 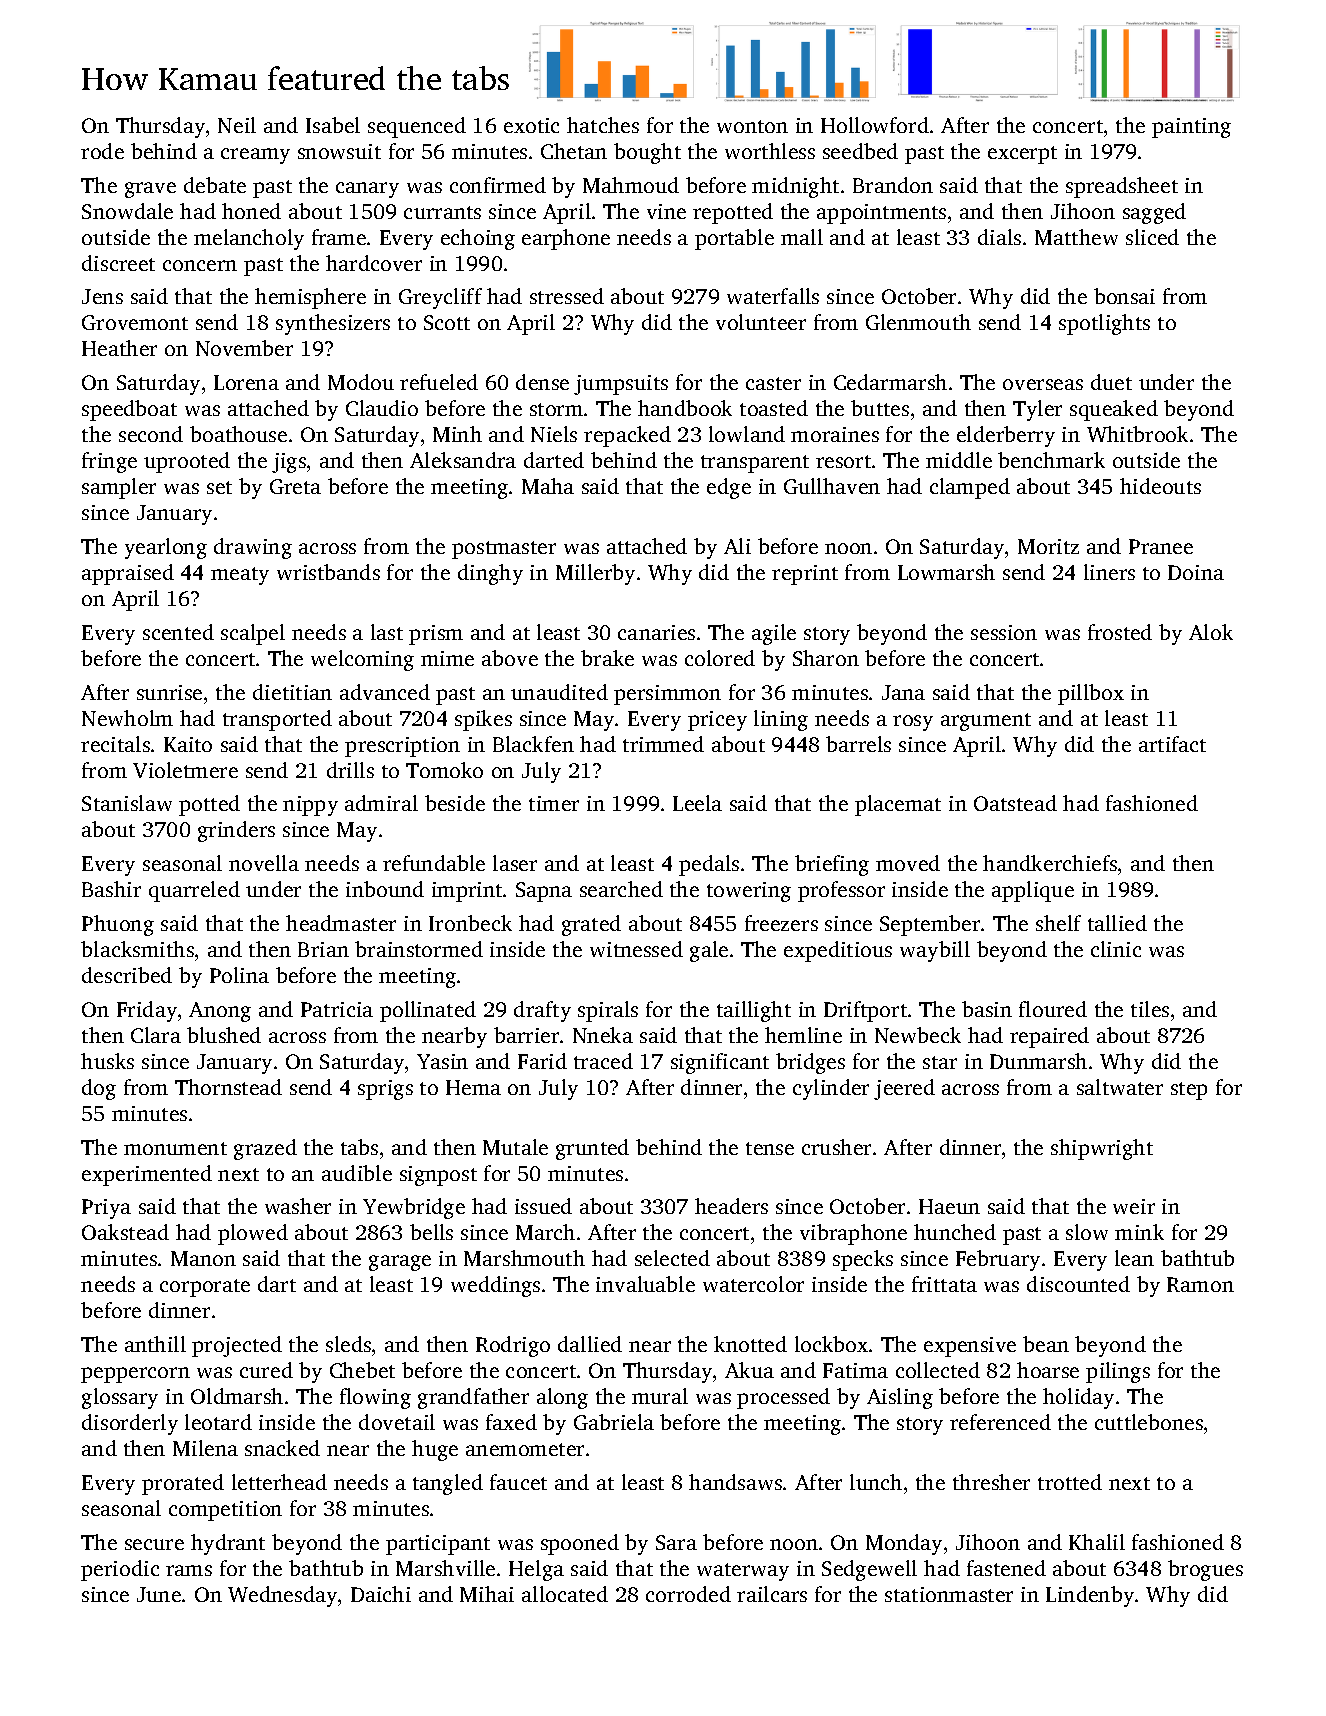 I want to click on monument, so click(x=175, y=1148).
